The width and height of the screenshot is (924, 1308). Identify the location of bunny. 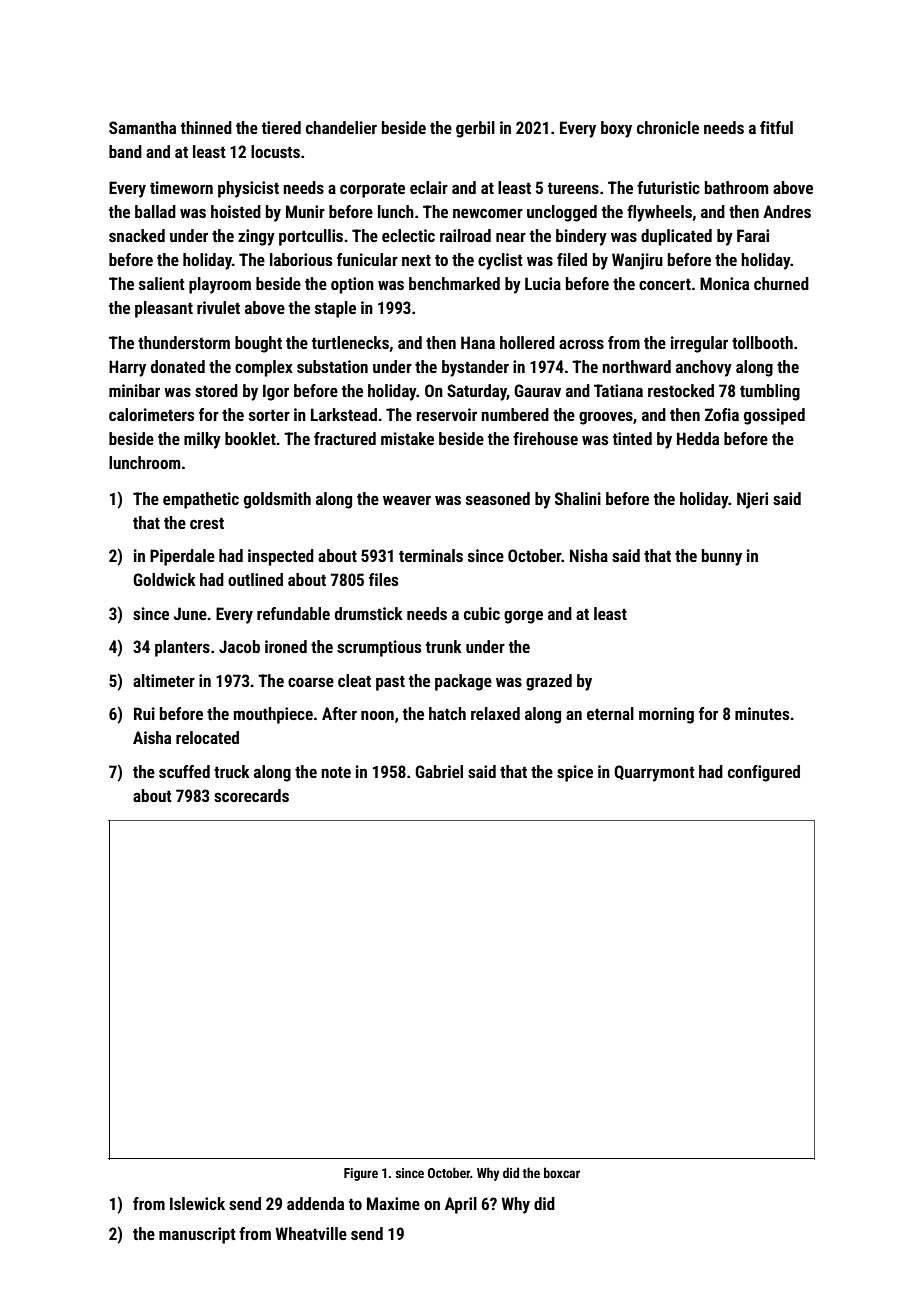
(722, 557).
